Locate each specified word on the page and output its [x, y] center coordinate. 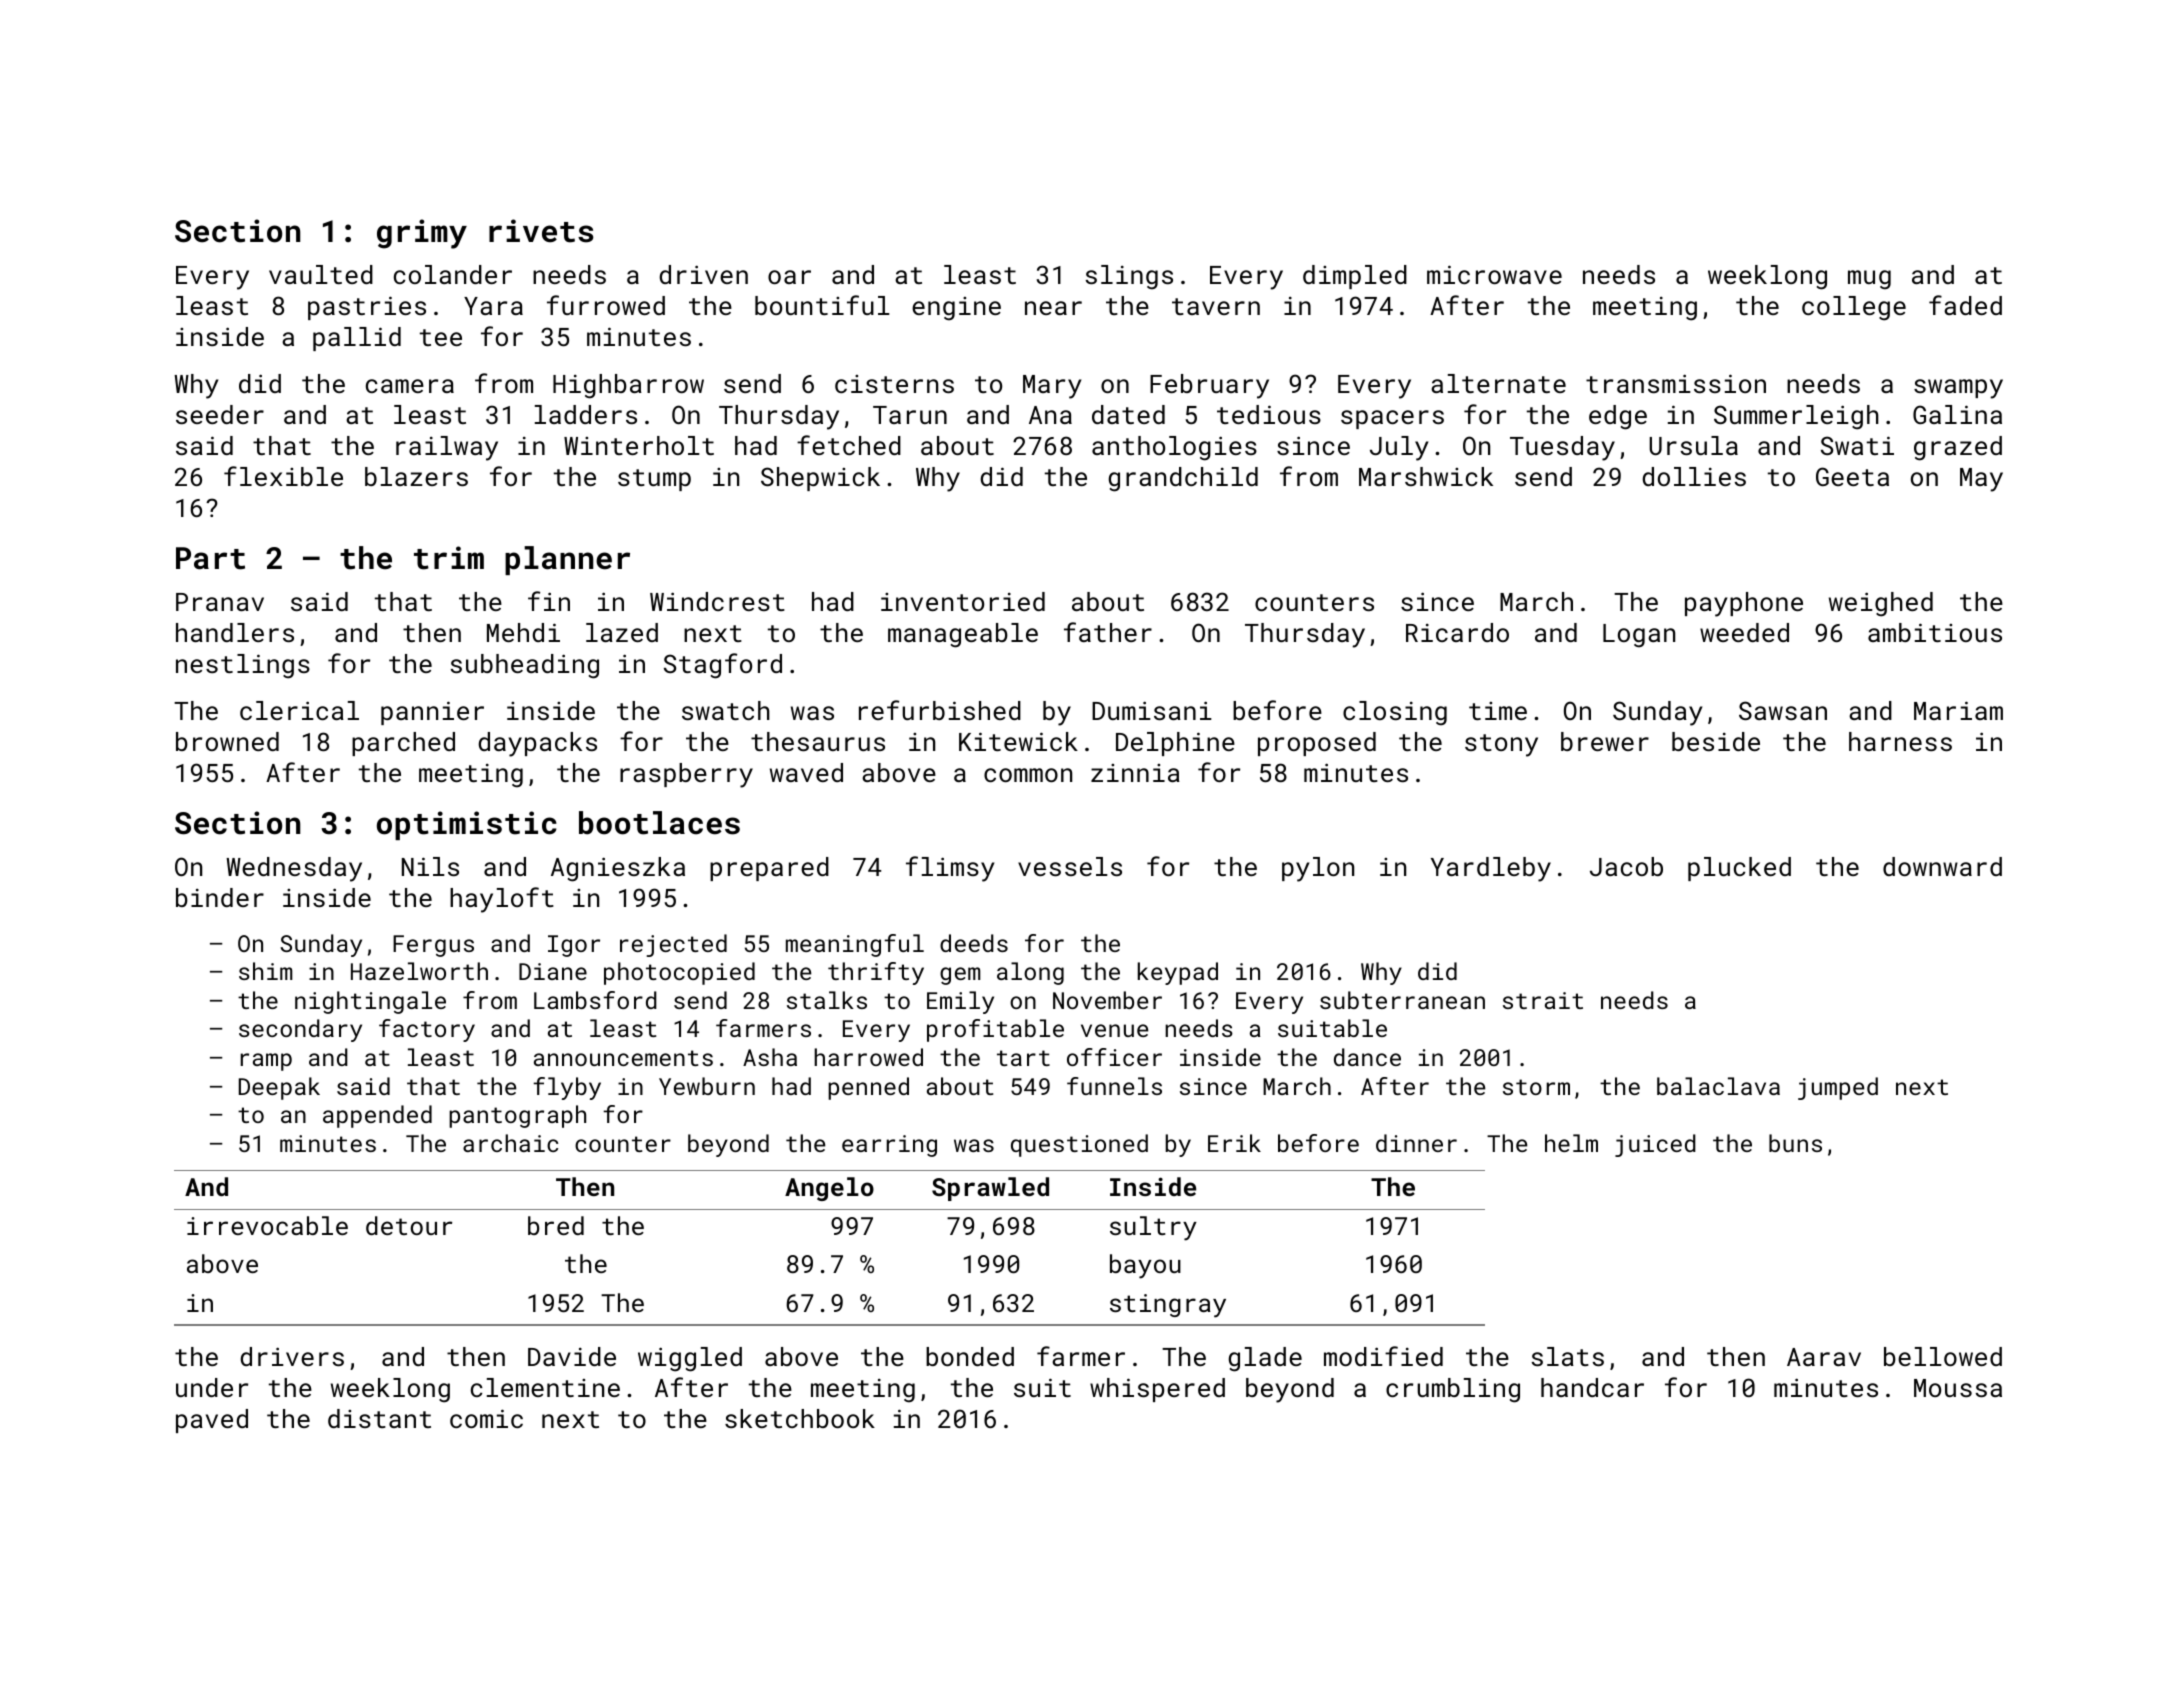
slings [1129, 277]
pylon [1318, 869]
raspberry [686, 775]
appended [377, 1116]
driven [703, 274]
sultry [1153, 1228]
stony [1501, 745]
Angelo [829, 1189]
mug [1869, 280]
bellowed [1943, 1356]
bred [556, 1225]
